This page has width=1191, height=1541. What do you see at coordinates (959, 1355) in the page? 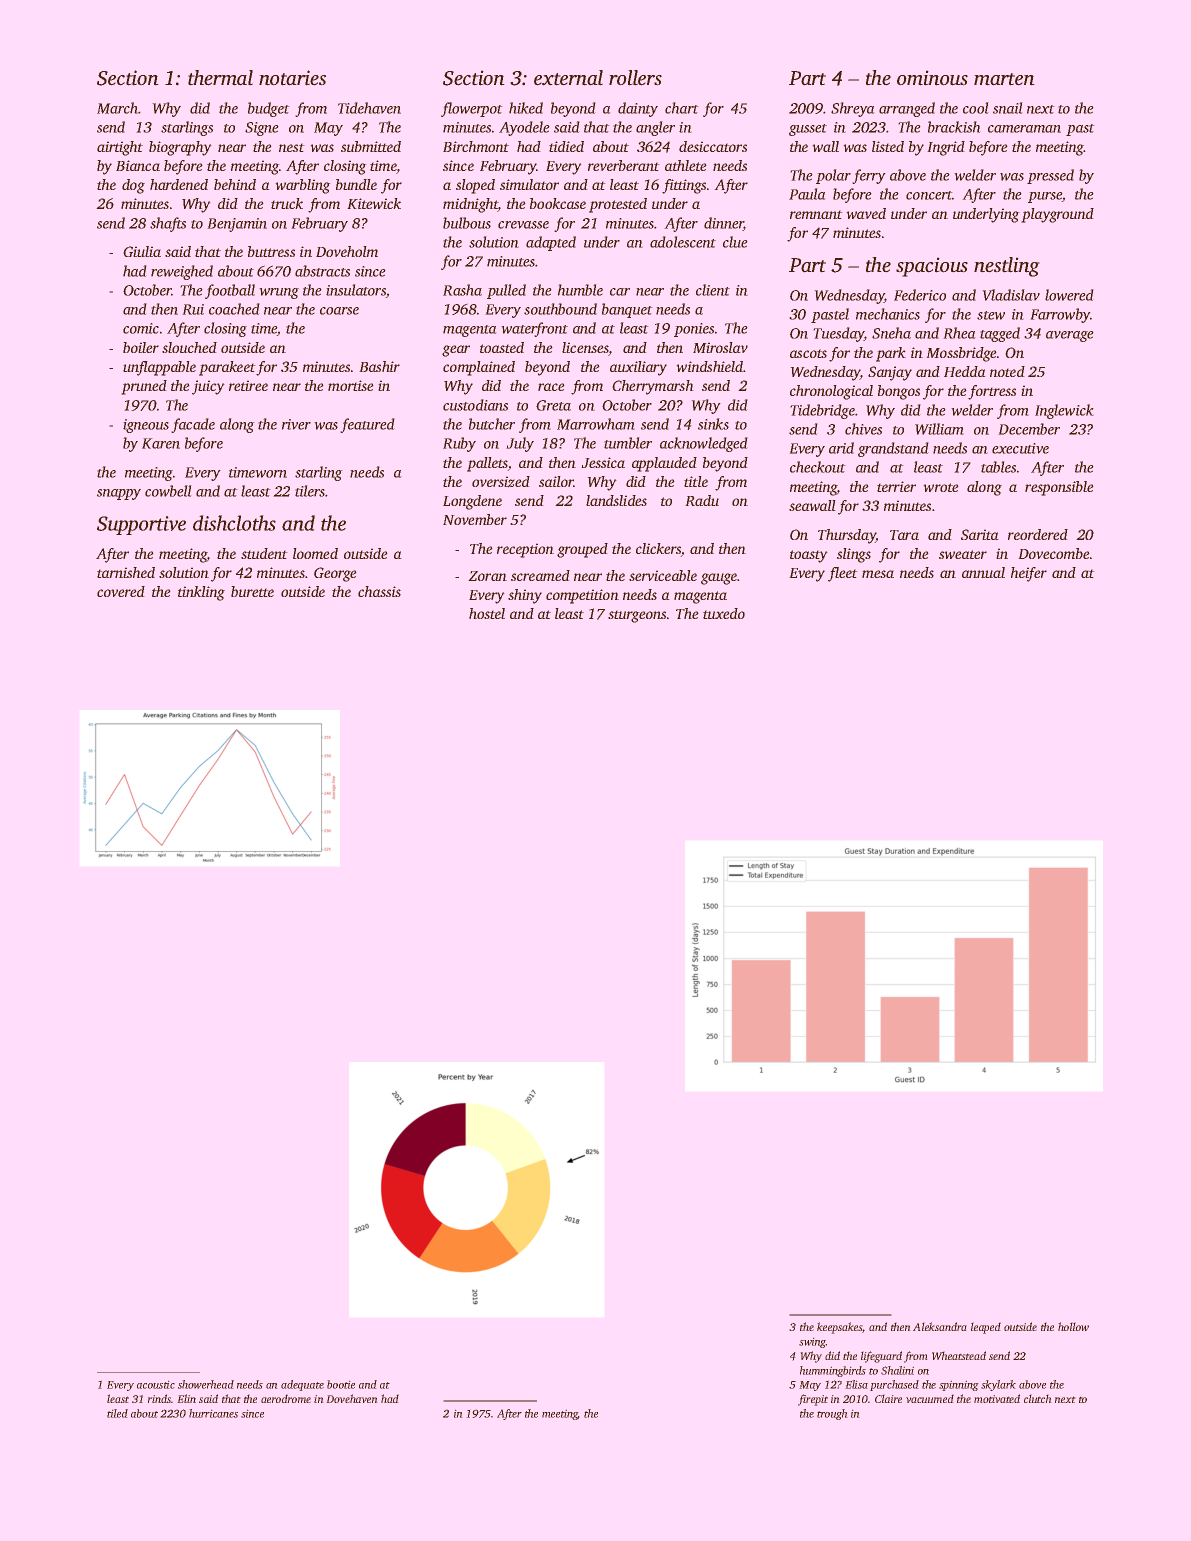
I see `Wheatstead` at bounding box center [959, 1355].
